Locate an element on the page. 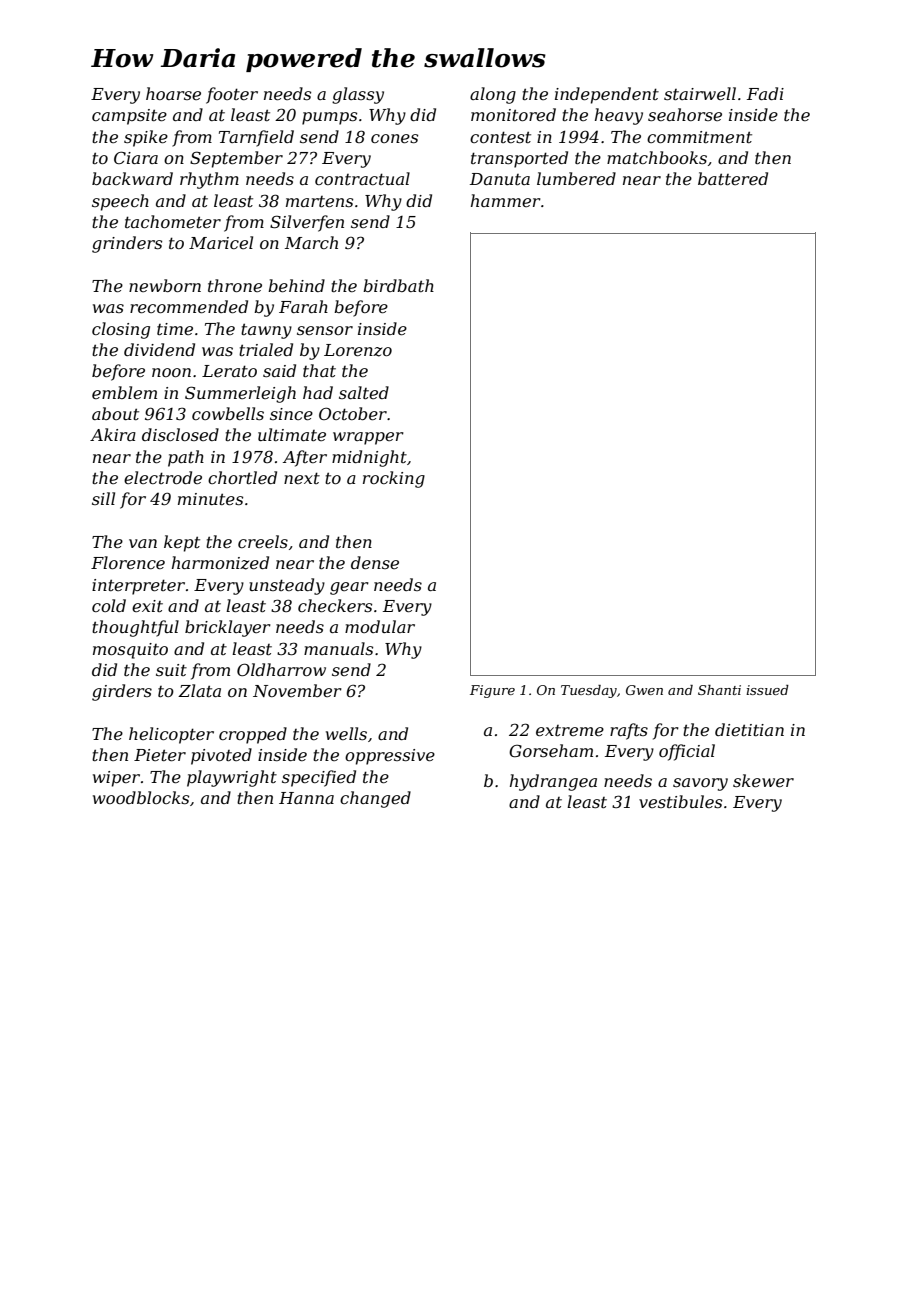  playwright is located at coordinates (232, 778).
